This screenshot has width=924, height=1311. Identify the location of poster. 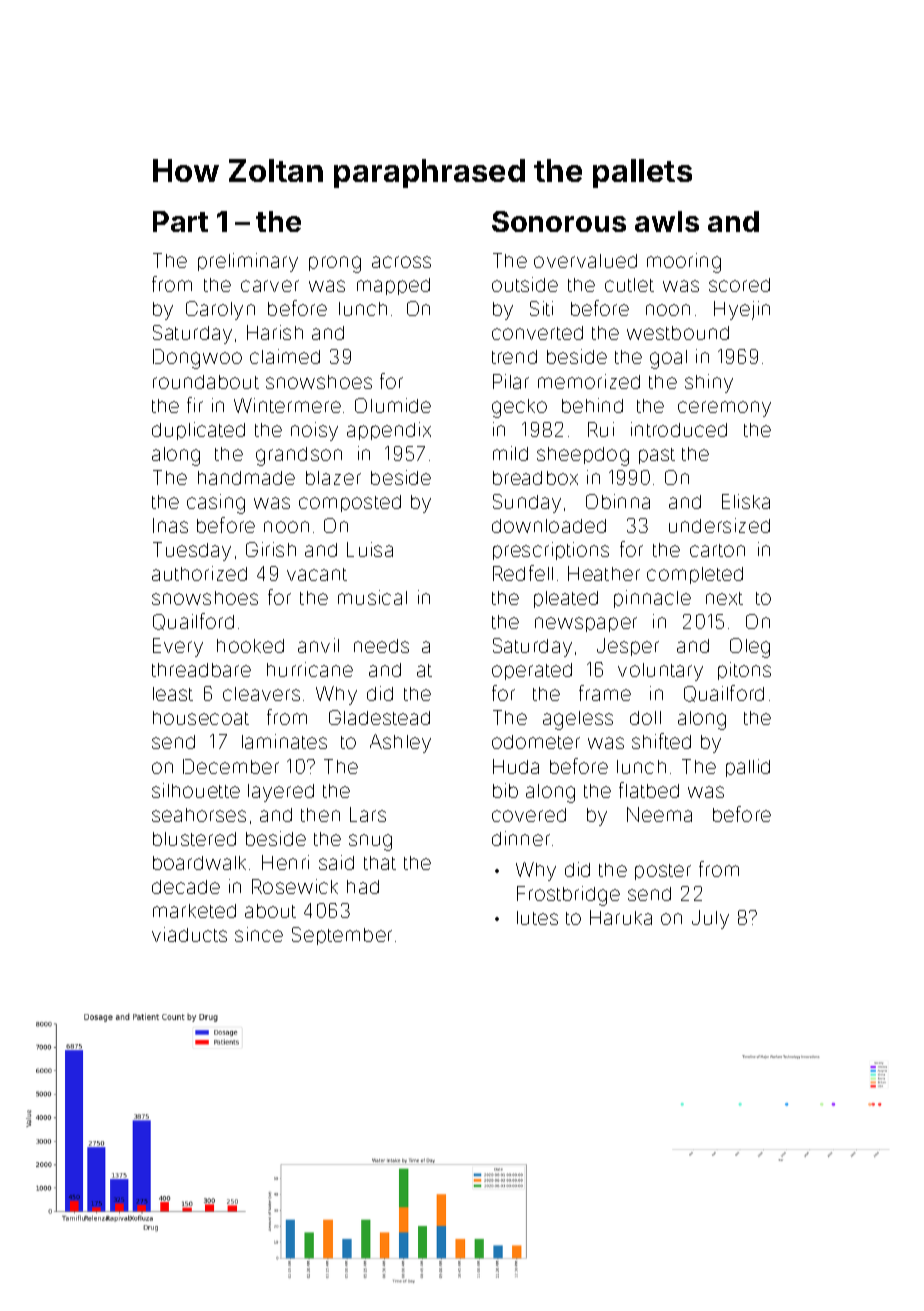
(663, 872).
